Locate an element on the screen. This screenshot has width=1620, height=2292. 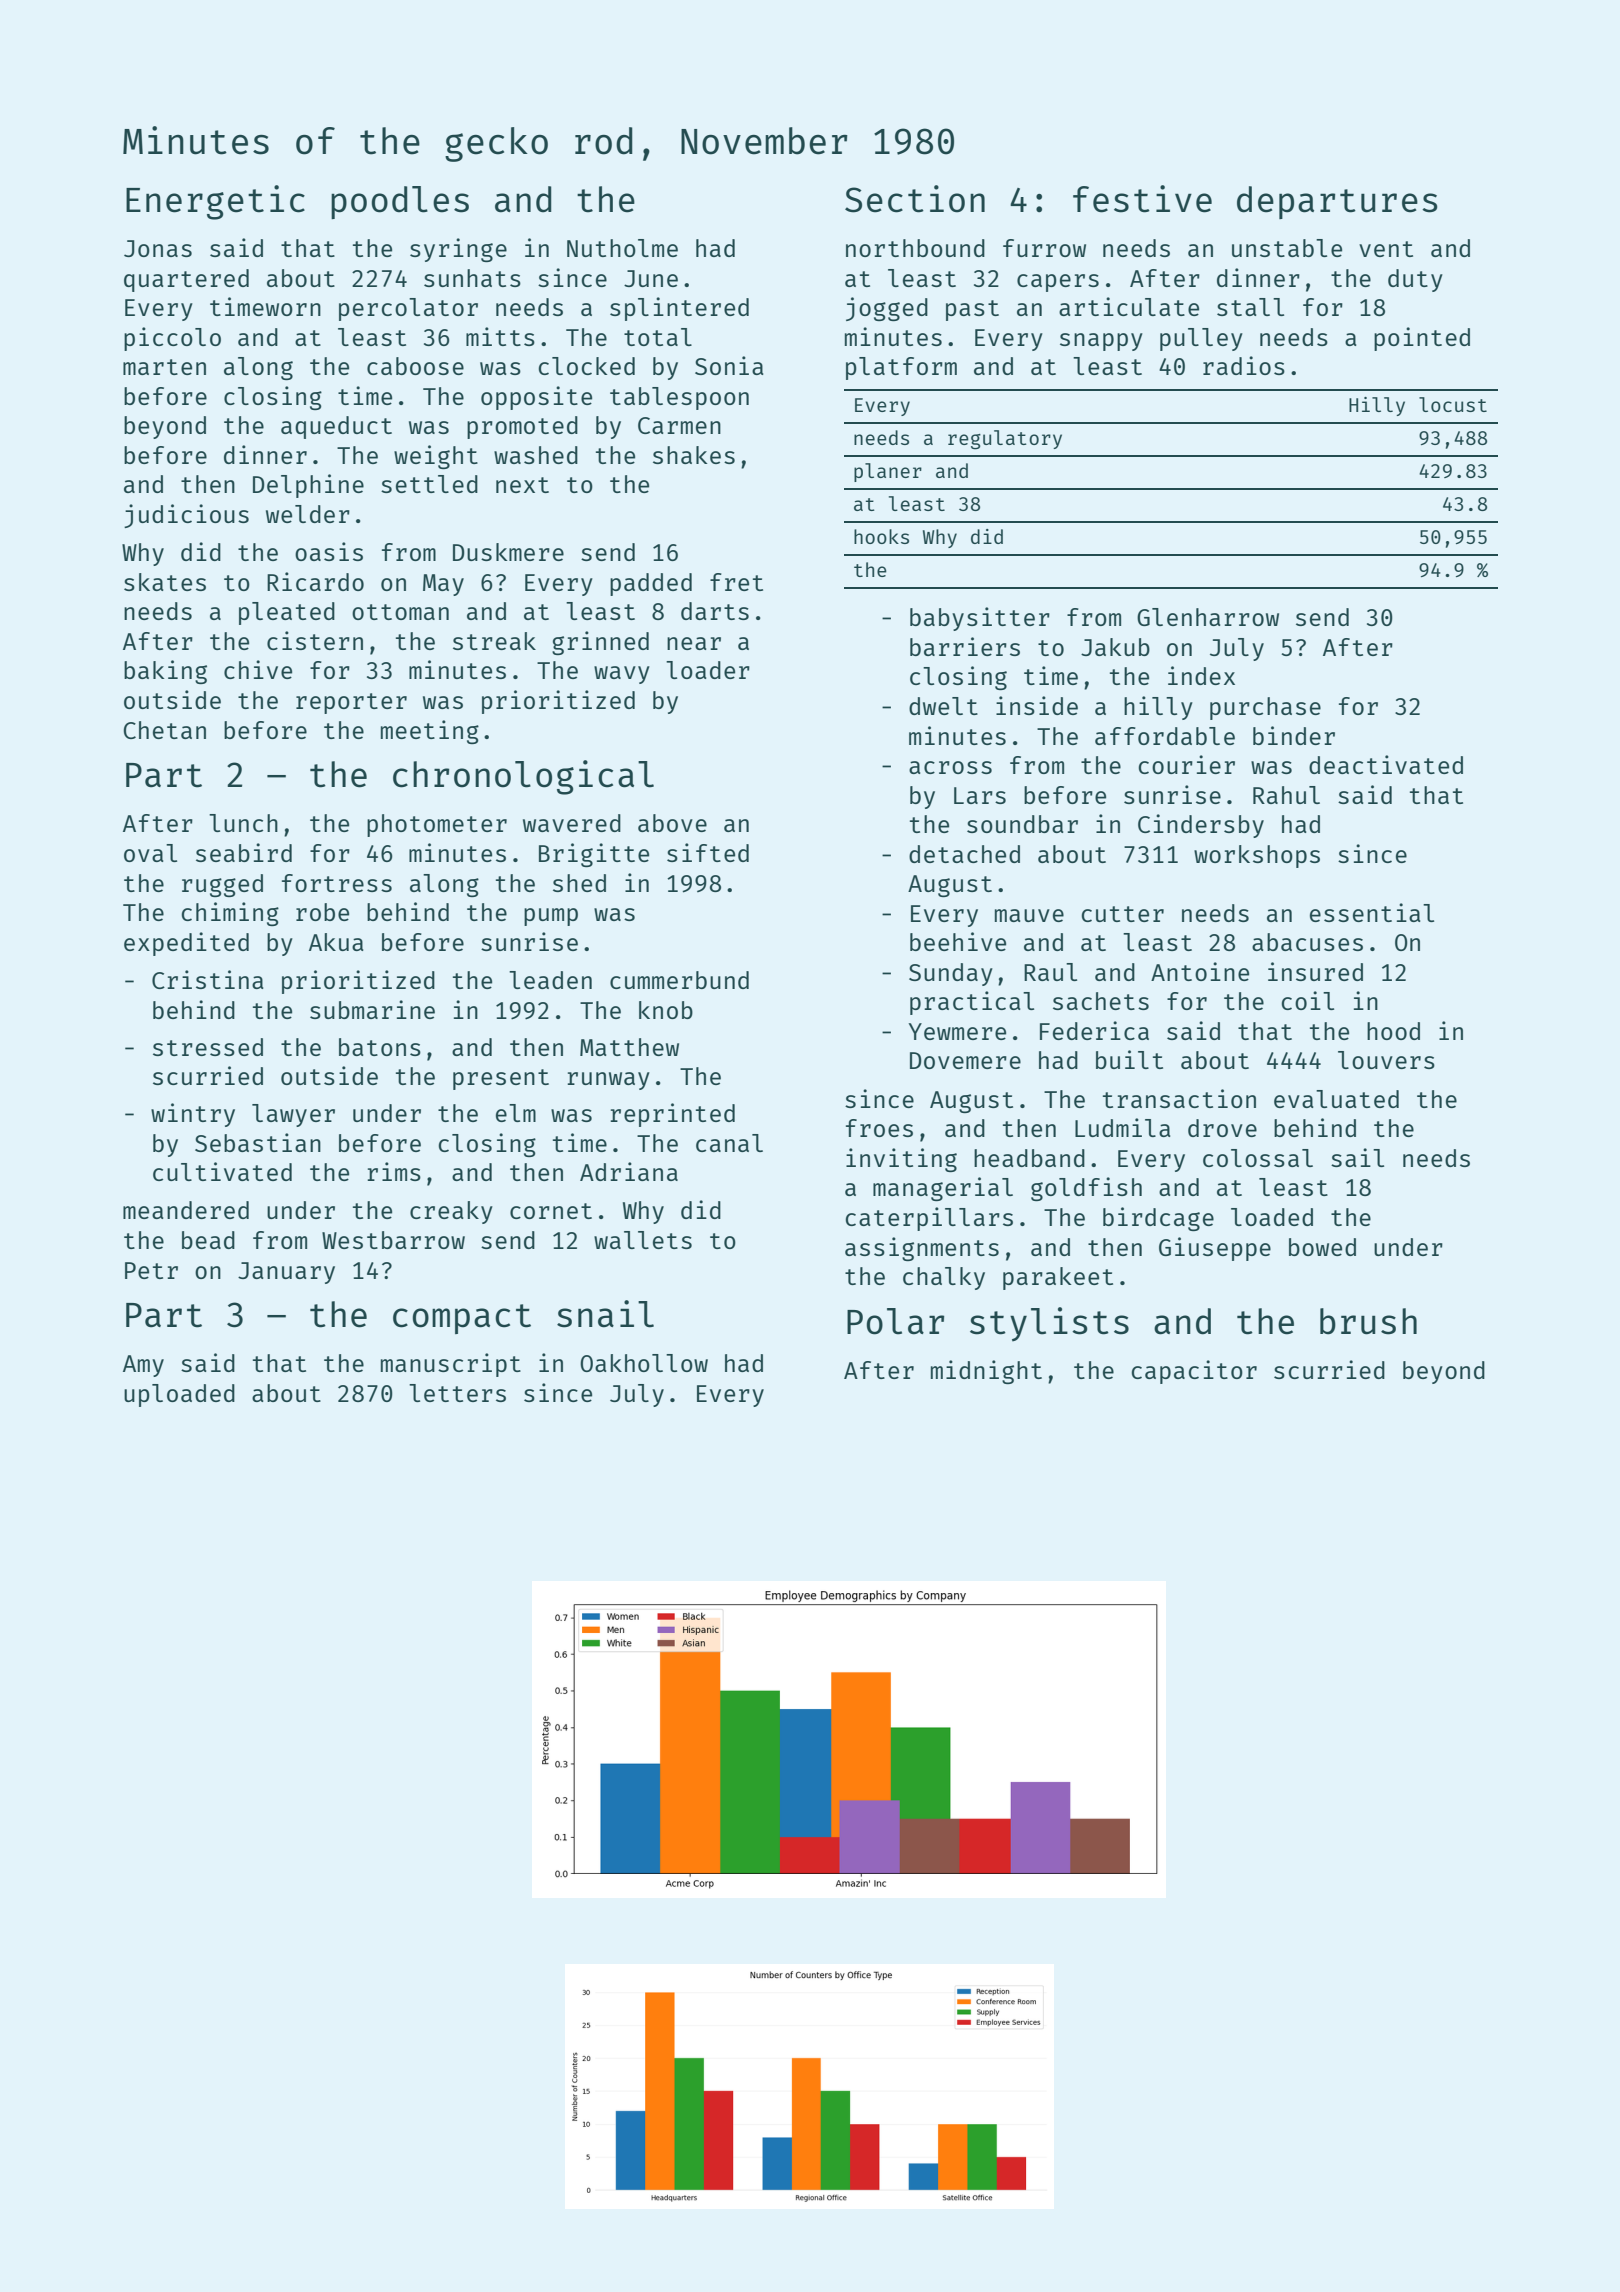
meandered is located at coordinates (186, 1210).
